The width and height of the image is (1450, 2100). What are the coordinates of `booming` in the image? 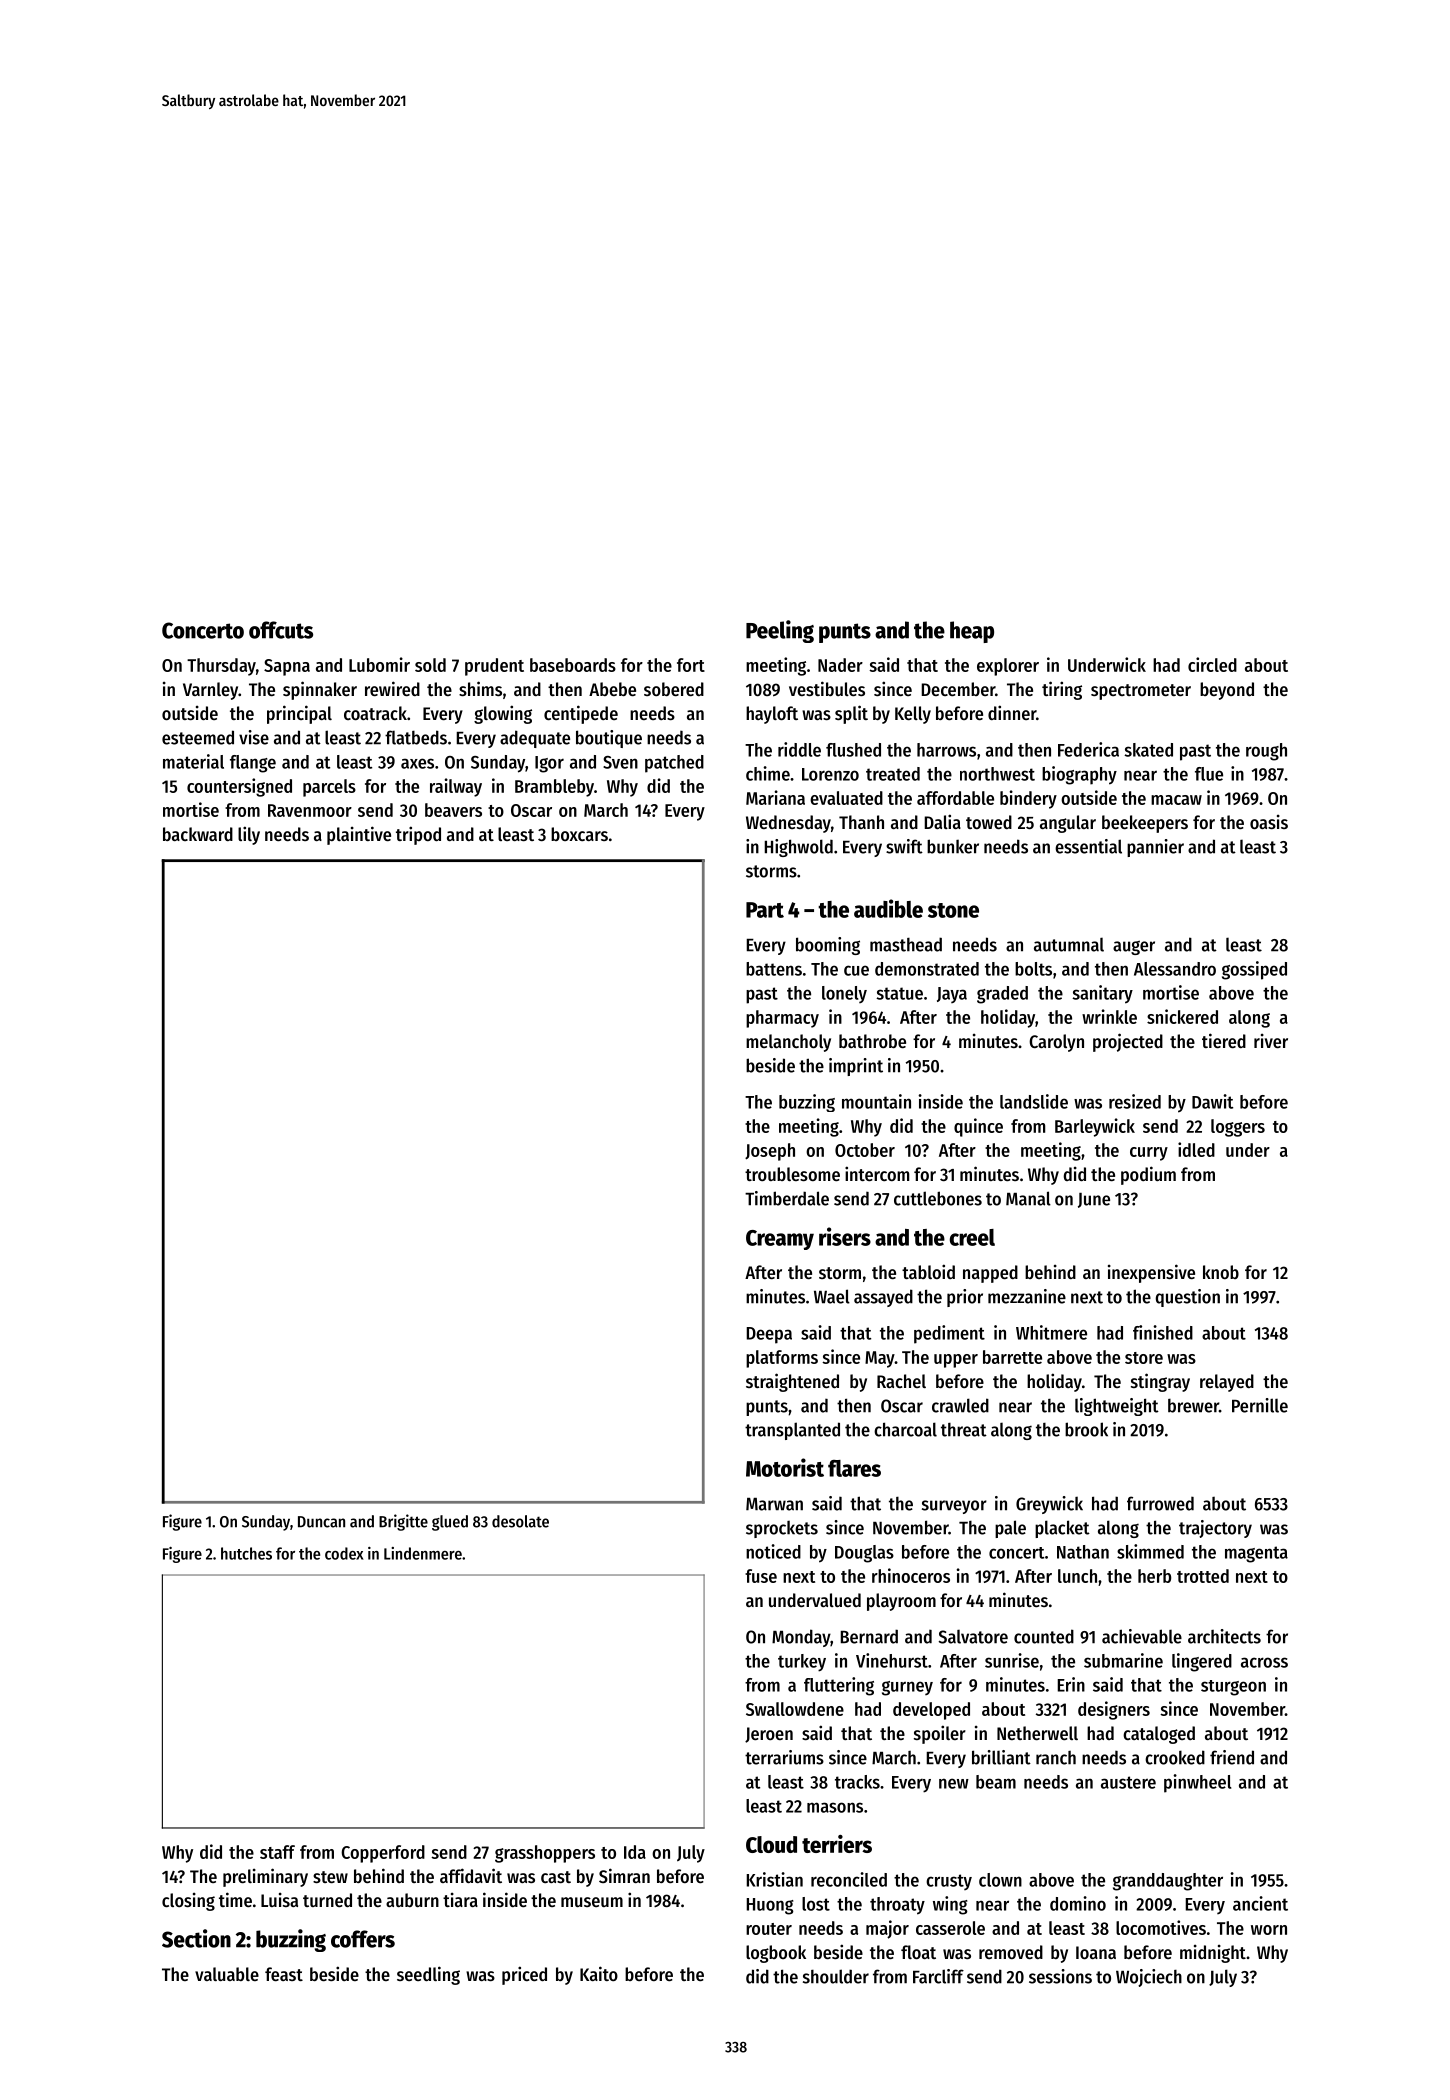 It's located at (828, 946).
